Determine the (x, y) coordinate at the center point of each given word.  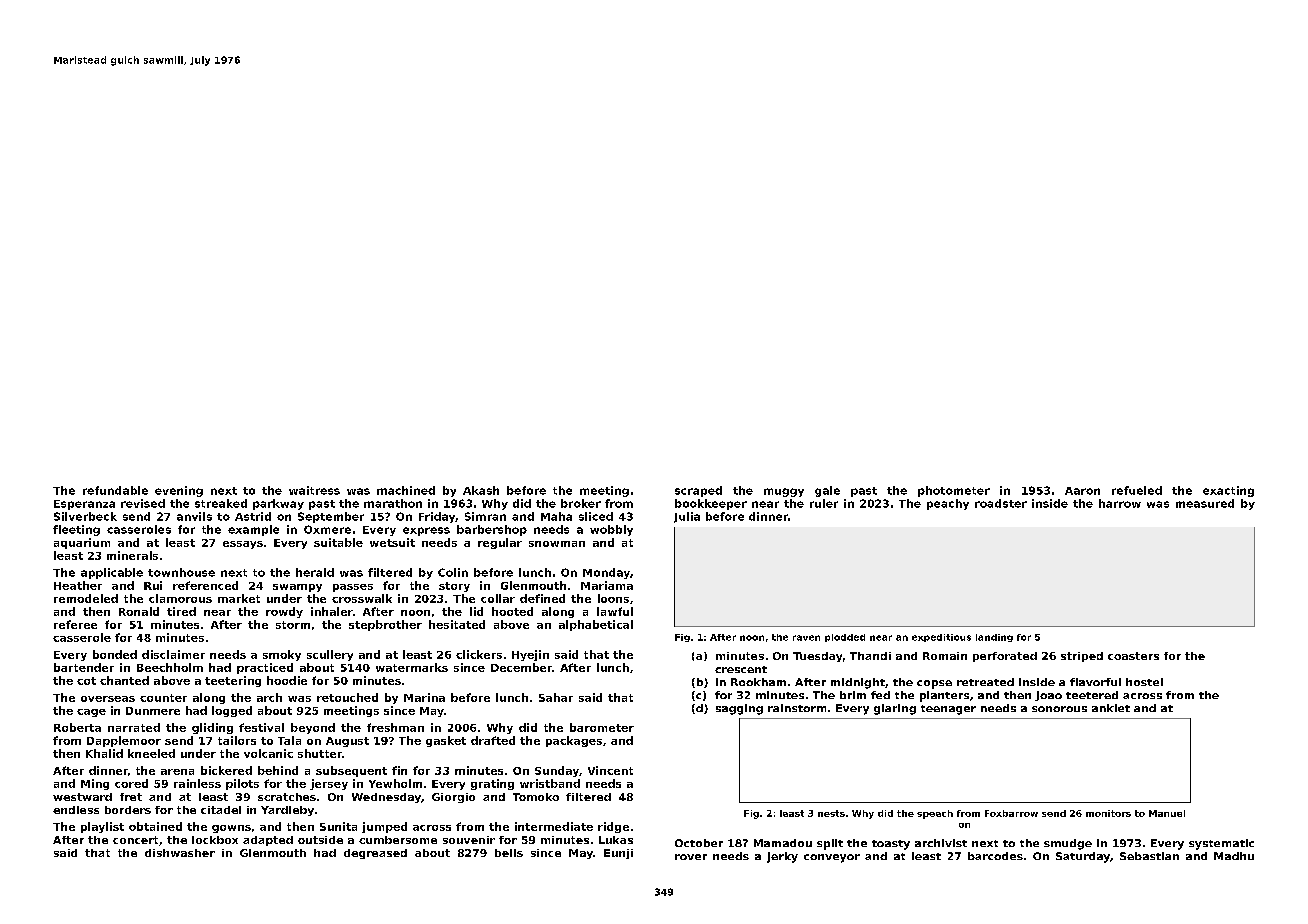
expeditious (941, 638)
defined (542, 598)
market (239, 598)
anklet (1111, 708)
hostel (1144, 682)
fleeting (76, 530)
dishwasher (180, 853)
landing (994, 638)
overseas (108, 699)
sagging (739, 709)
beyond (313, 728)
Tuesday (817, 657)
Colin (453, 572)
